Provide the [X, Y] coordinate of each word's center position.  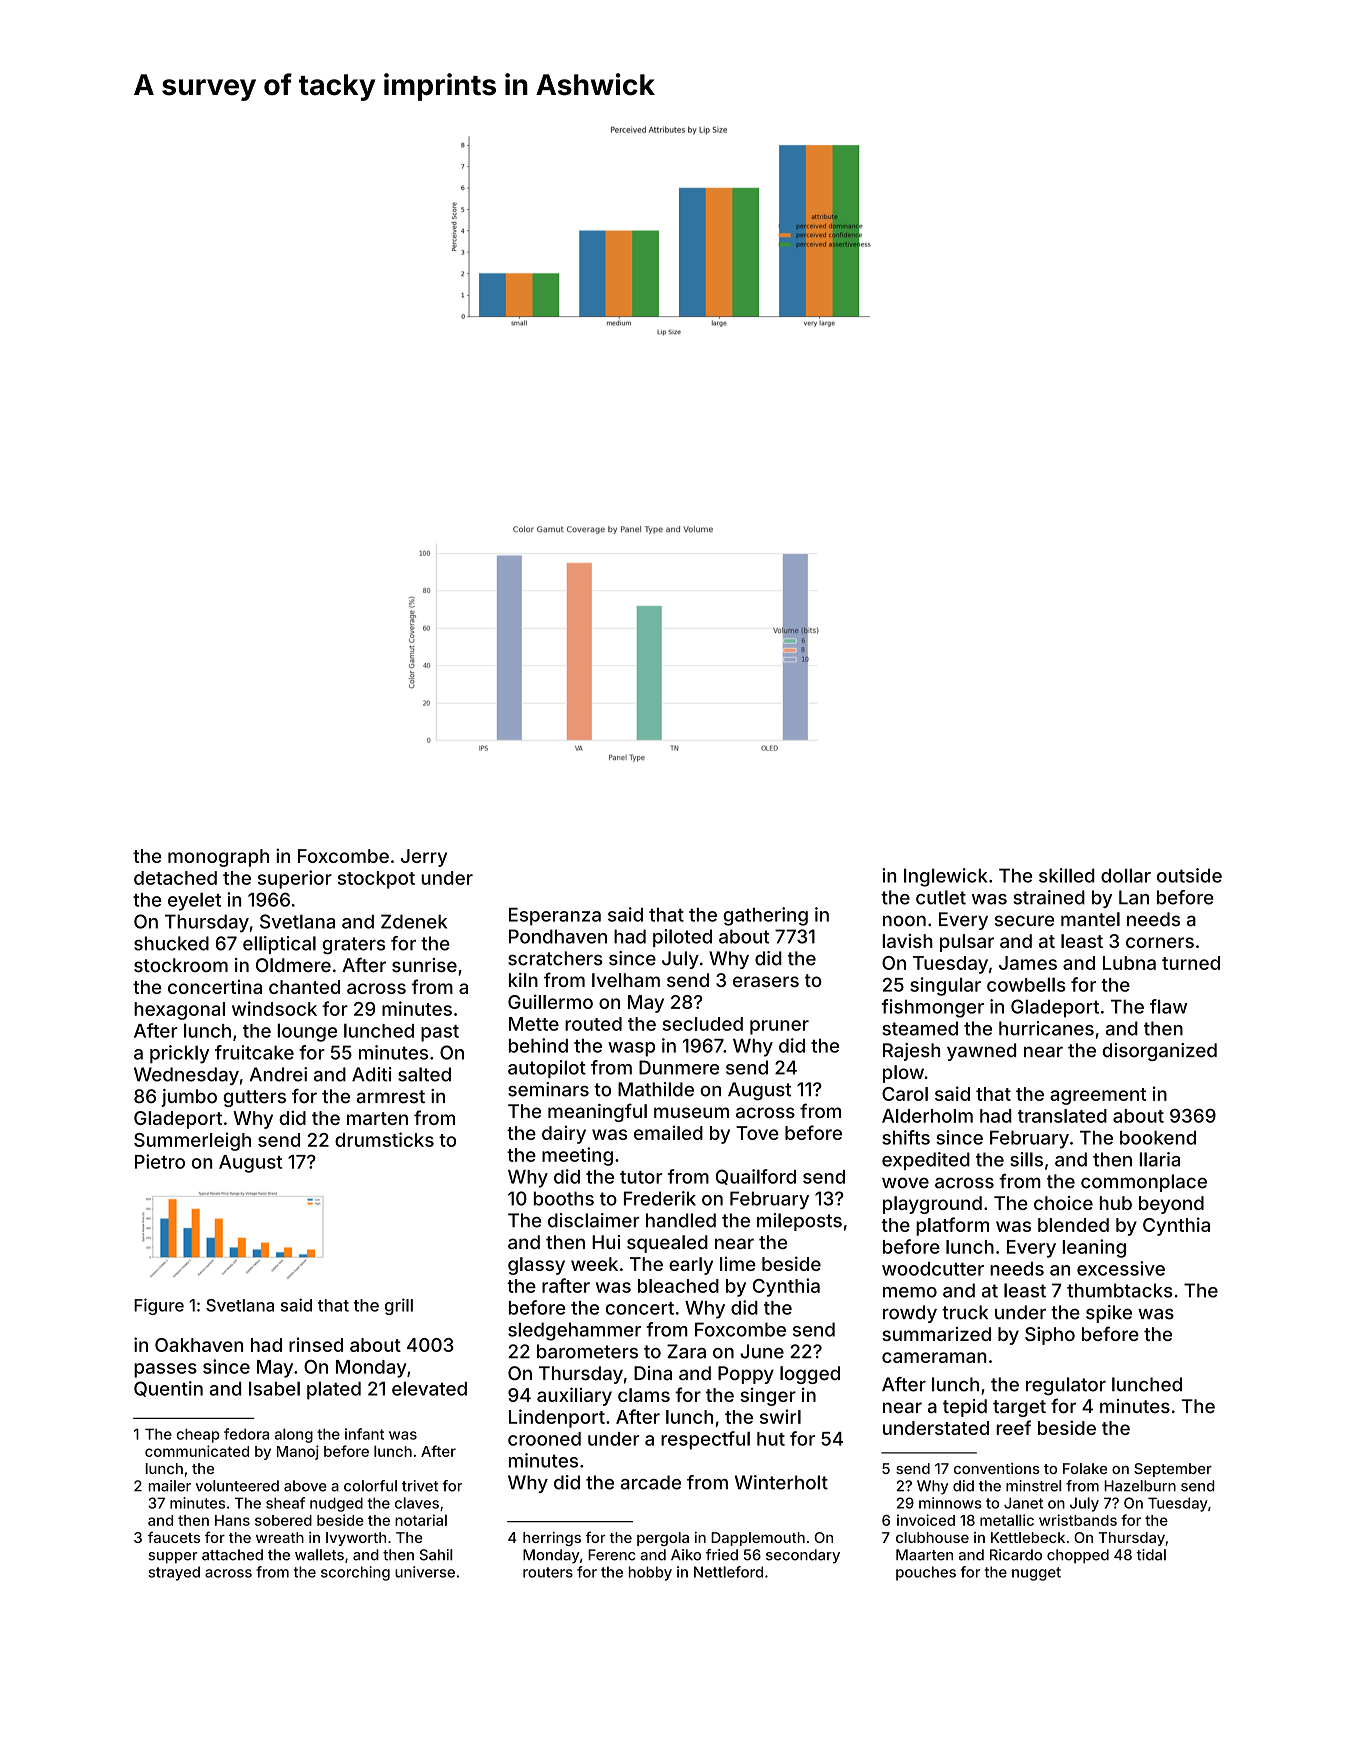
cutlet [941, 897]
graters [353, 946]
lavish [907, 941]
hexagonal [179, 1011]
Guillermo [550, 1001]
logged [810, 1375]
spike [1109, 1314]
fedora [246, 1434]
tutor [641, 1177]
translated [1062, 1116]
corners [1160, 942]
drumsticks [384, 1139]
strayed [174, 1573]
